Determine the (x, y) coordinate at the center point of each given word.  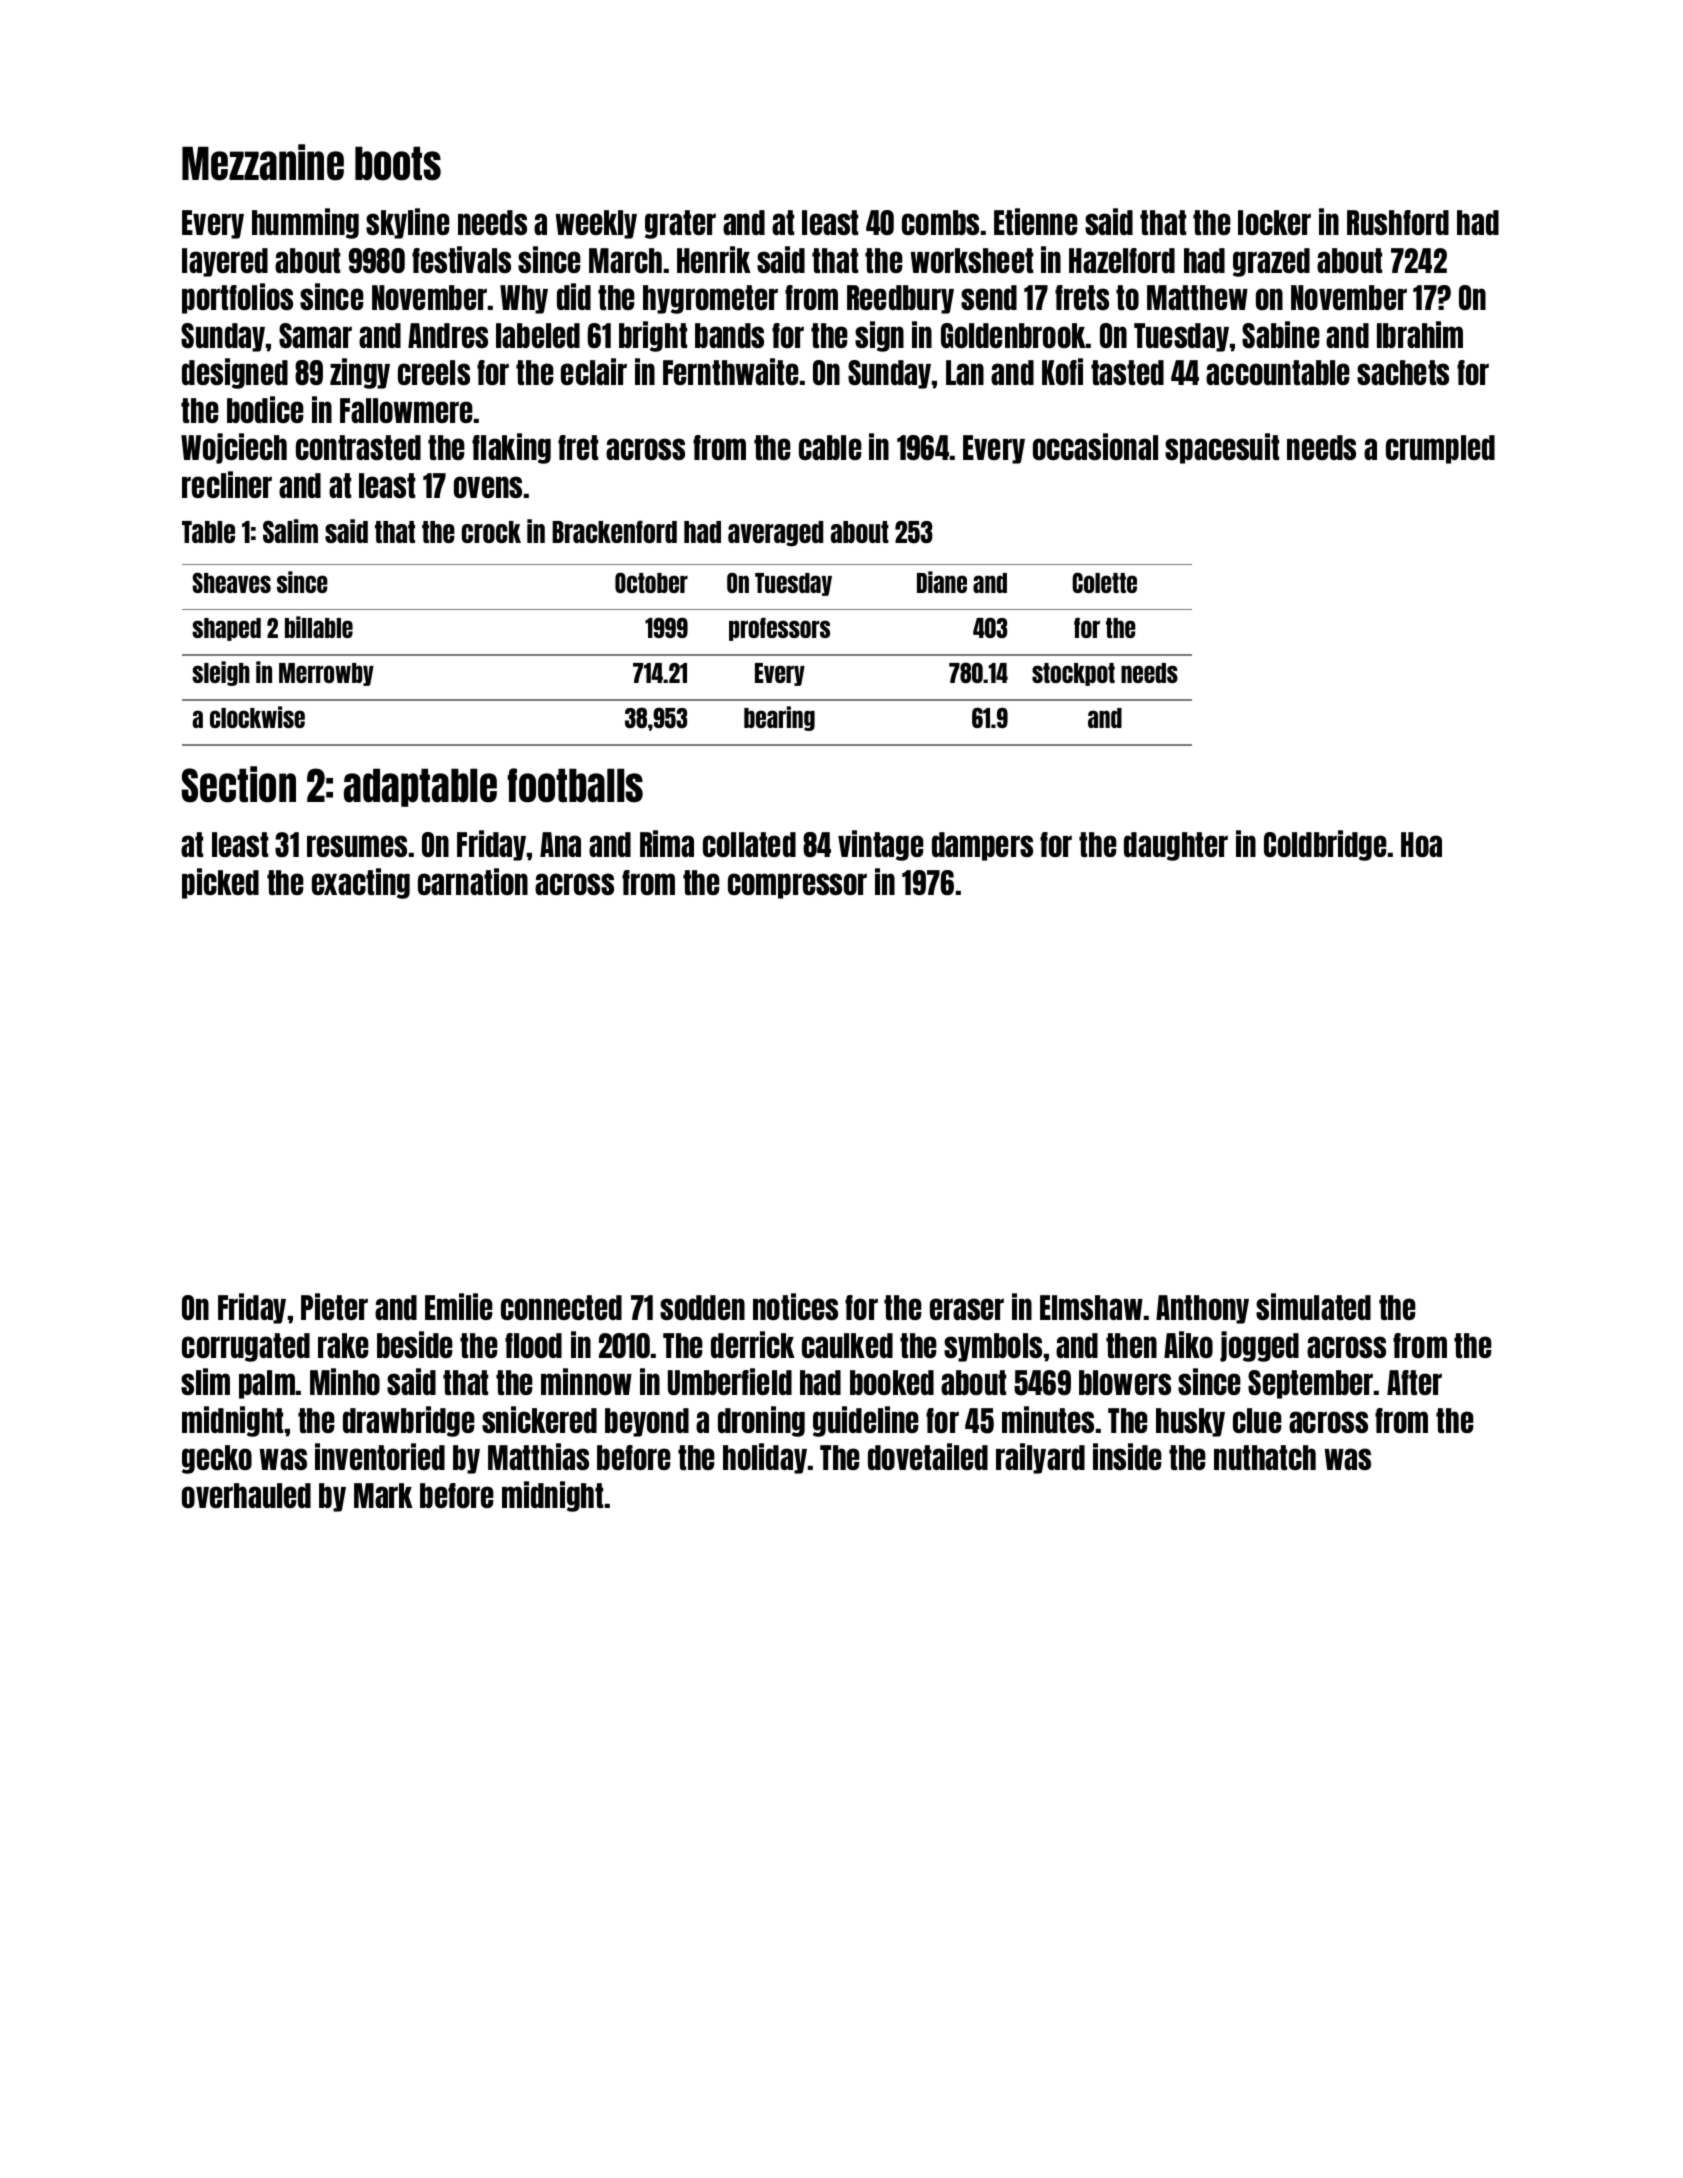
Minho (345, 1381)
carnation (473, 881)
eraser (967, 1309)
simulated (1313, 1306)
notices (795, 1306)
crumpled (1440, 449)
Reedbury (900, 299)
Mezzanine (263, 162)
